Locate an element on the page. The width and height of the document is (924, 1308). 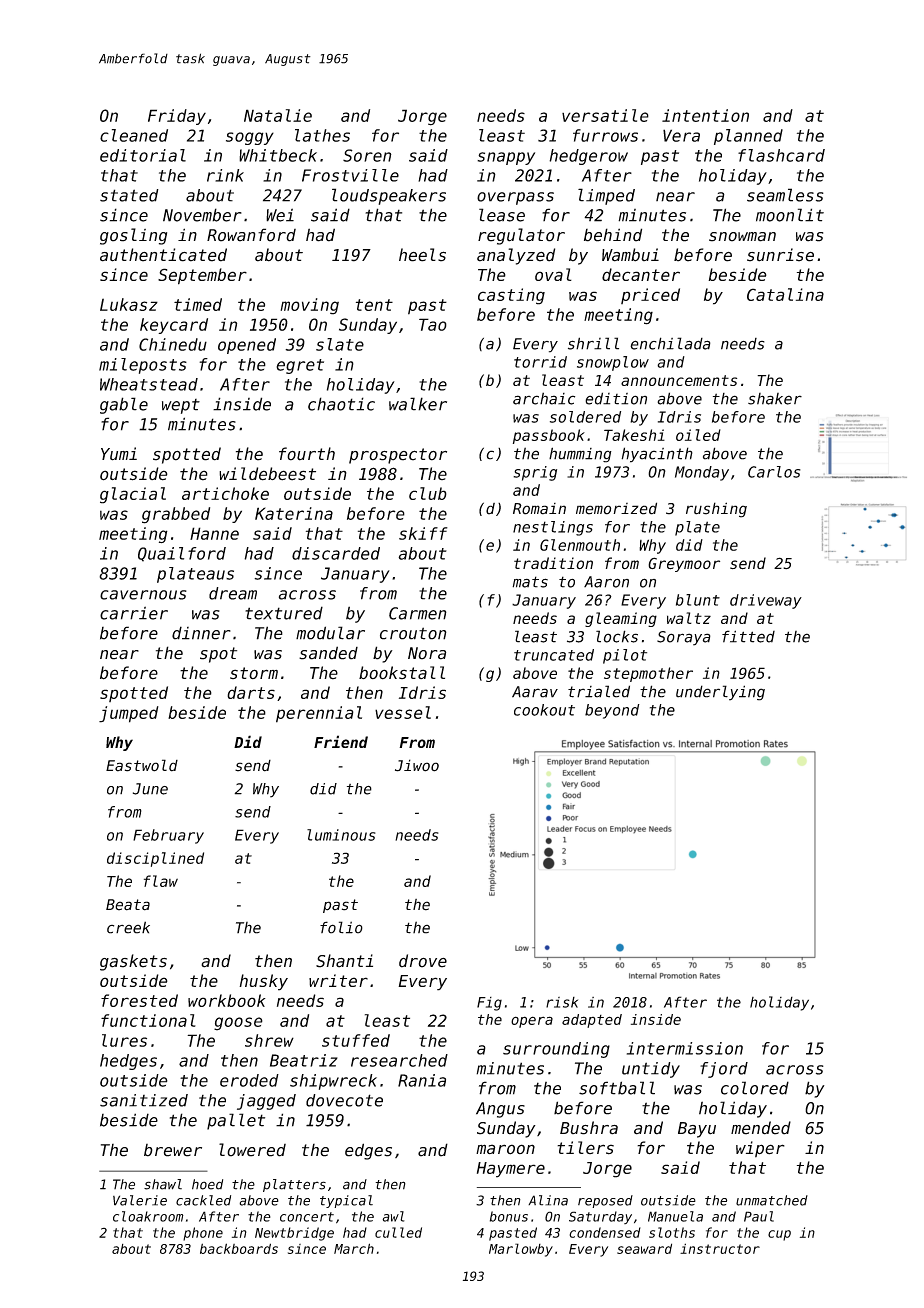
cookout is located at coordinates (544, 710).
